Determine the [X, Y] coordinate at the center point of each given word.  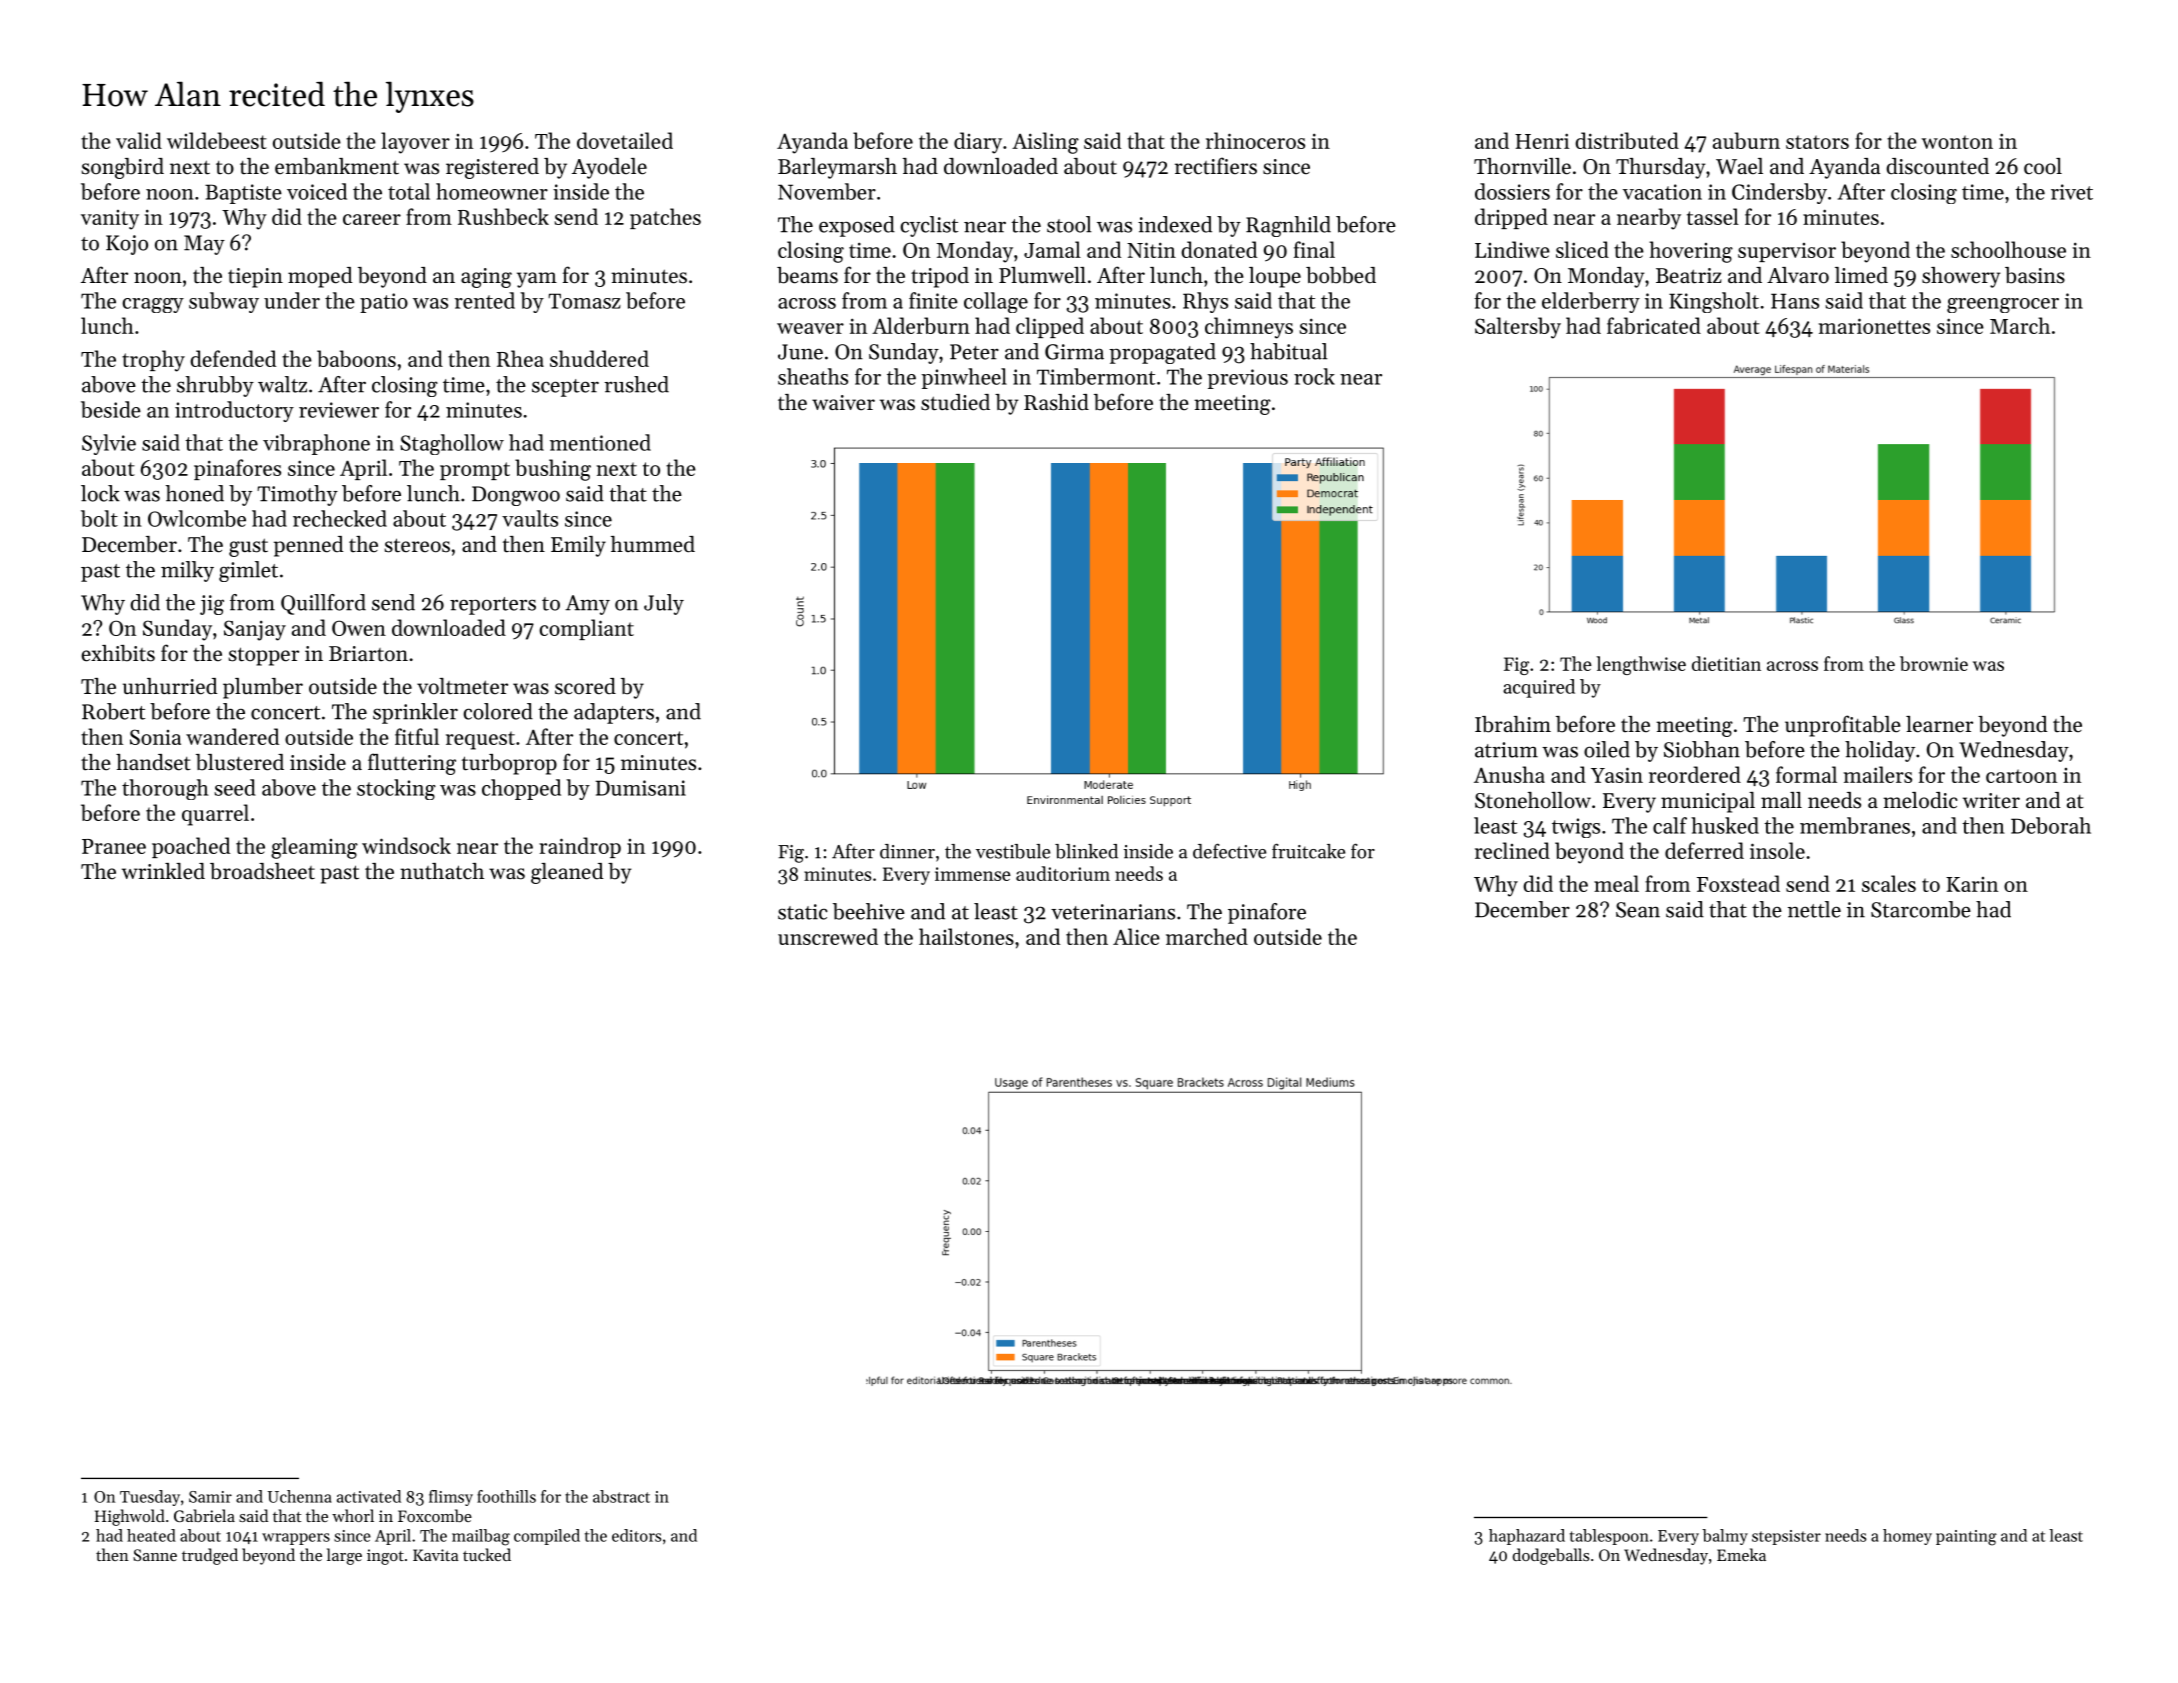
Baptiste [243, 194]
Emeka [1741, 1554]
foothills [506, 1496]
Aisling [1045, 143]
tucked [487, 1554]
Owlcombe [197, 518]
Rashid [1056, 402]
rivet [2072, 192]
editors [636, 1535]
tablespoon [1609, 1537]
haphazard [1527, 1537]
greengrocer [2003, 305]
